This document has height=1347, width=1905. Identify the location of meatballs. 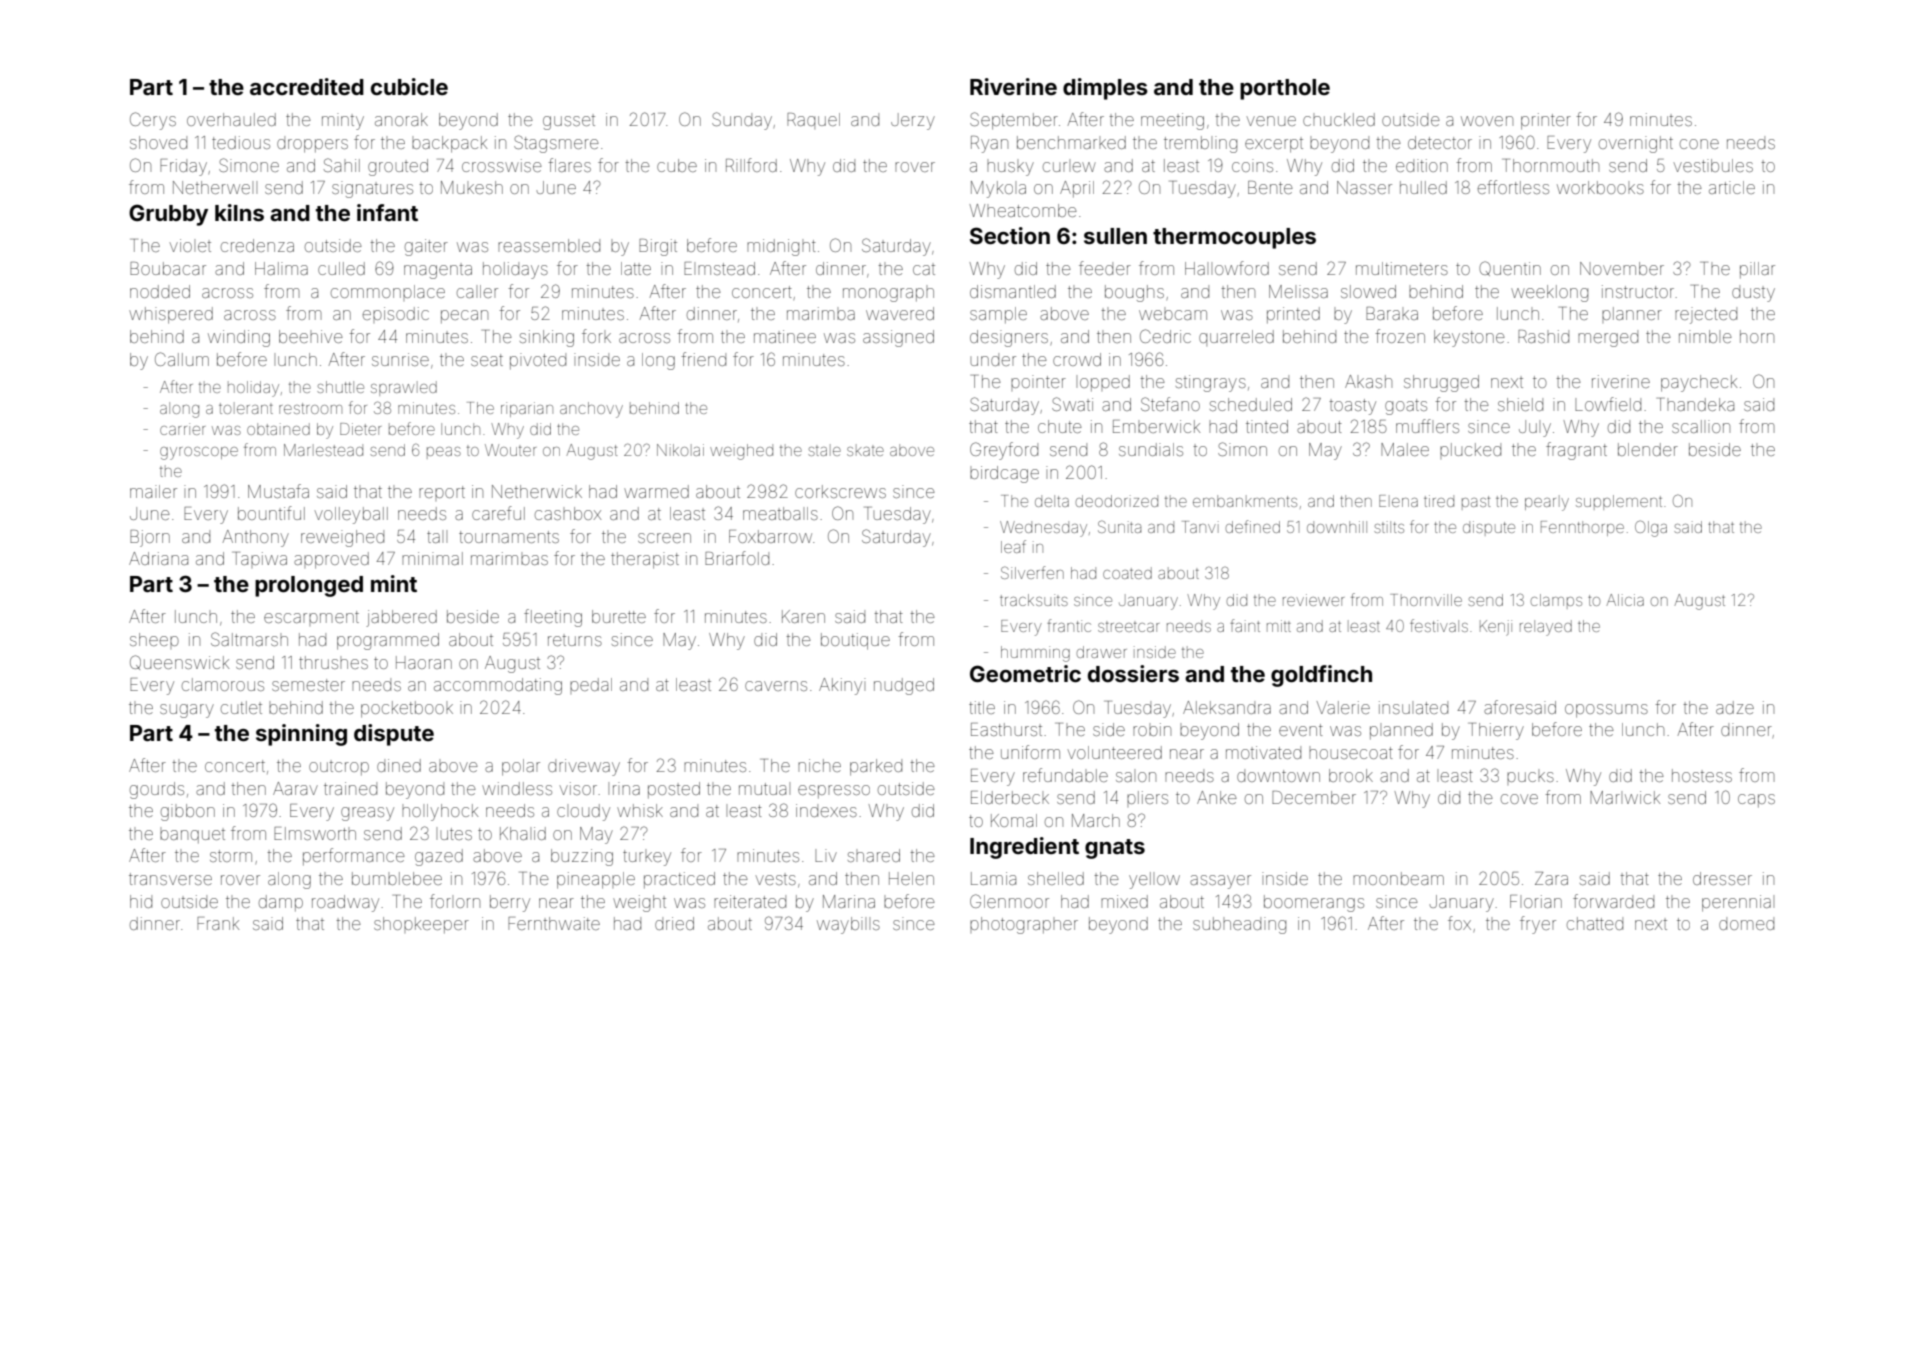
(780, 513).
